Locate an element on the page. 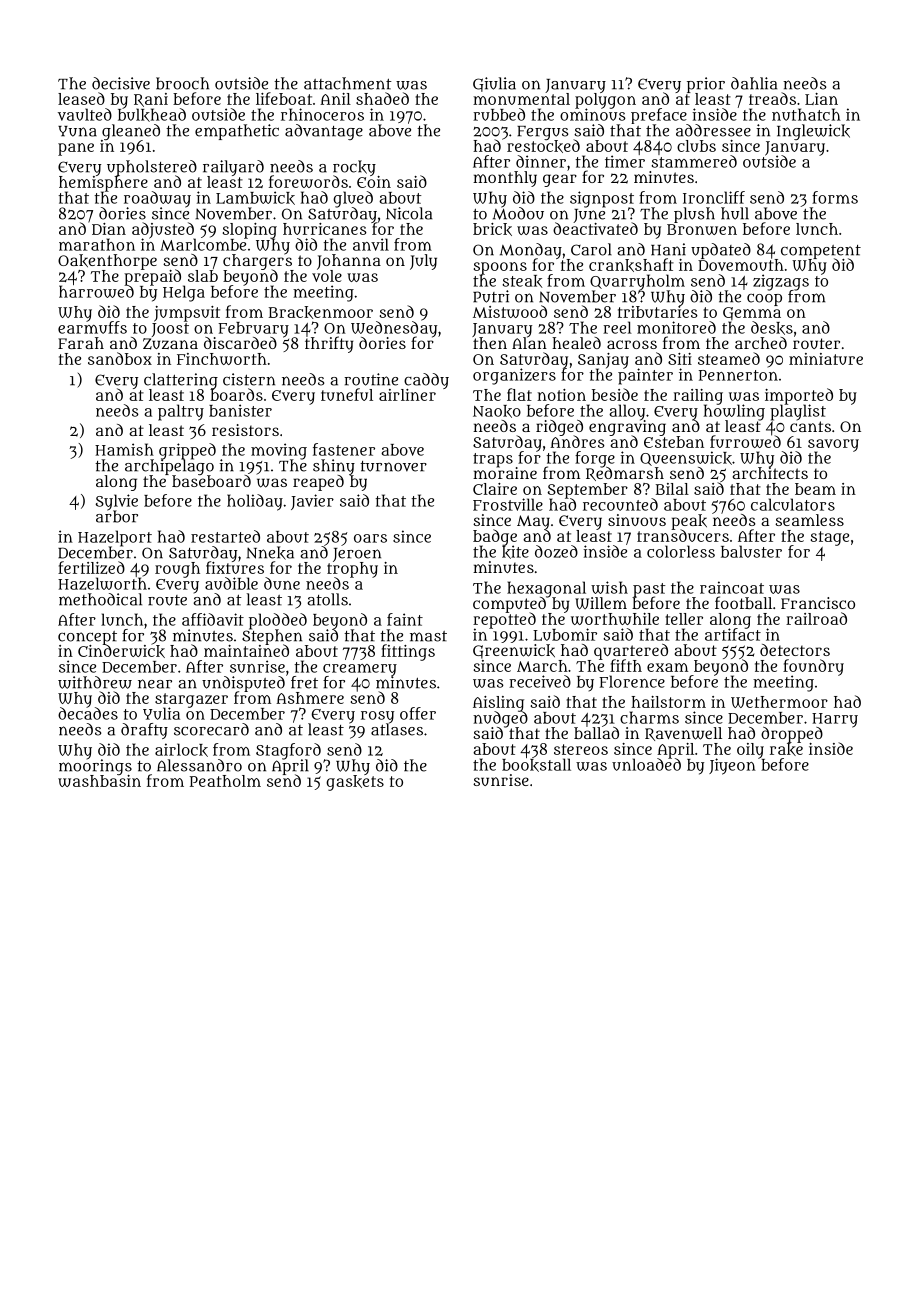 The height and width of the document is (1308, 924). mast is located at coordinates (428, 636).
